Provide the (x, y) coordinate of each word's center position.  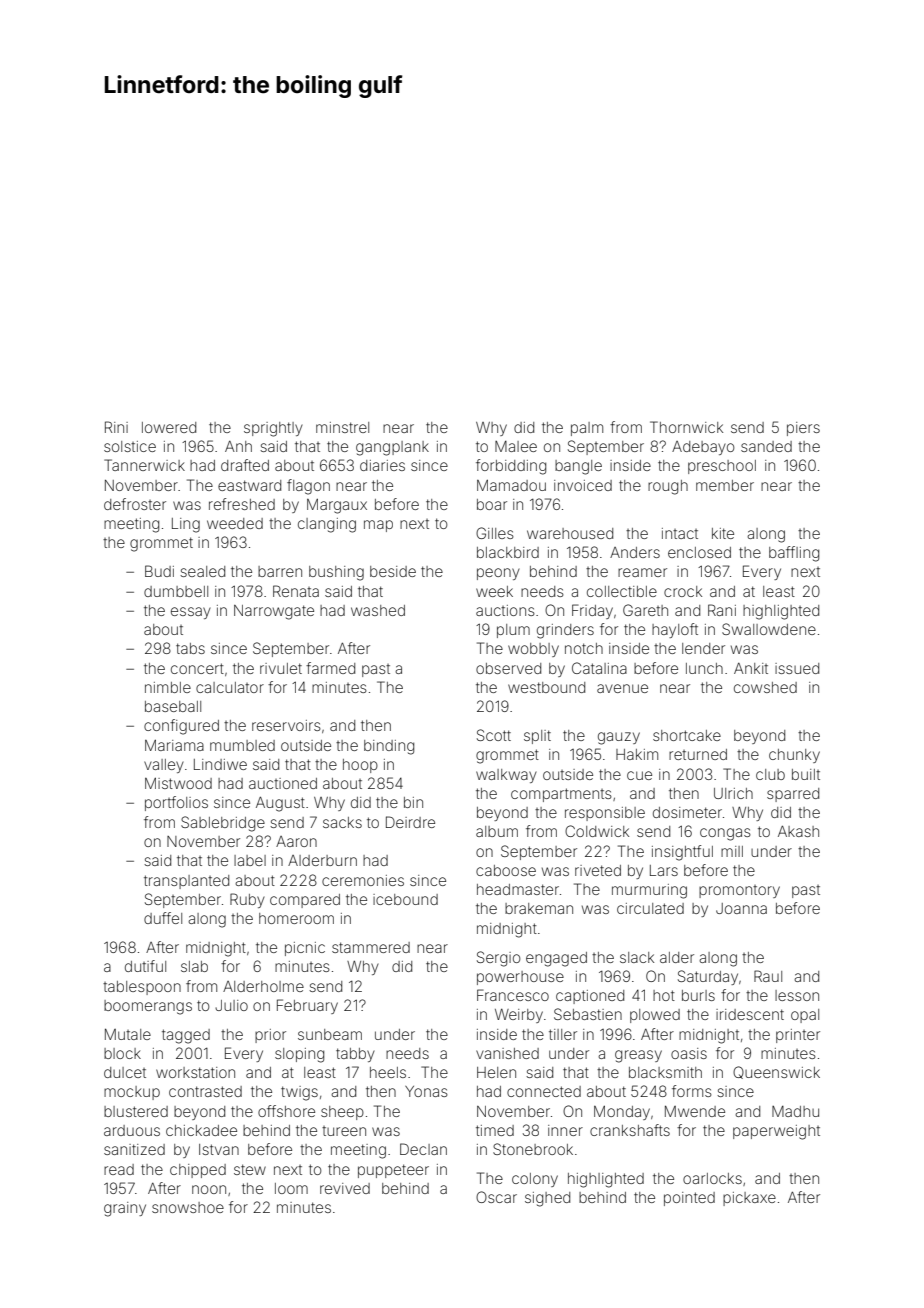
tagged (186, 1036)
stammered (371, 947)
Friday (592, 611)
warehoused (570, 533)
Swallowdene (769, 629)
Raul (768, 976)
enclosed (699, 552)
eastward (249, 485)
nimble (168, 687)
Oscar (496, 1197)
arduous (132, 1130)
